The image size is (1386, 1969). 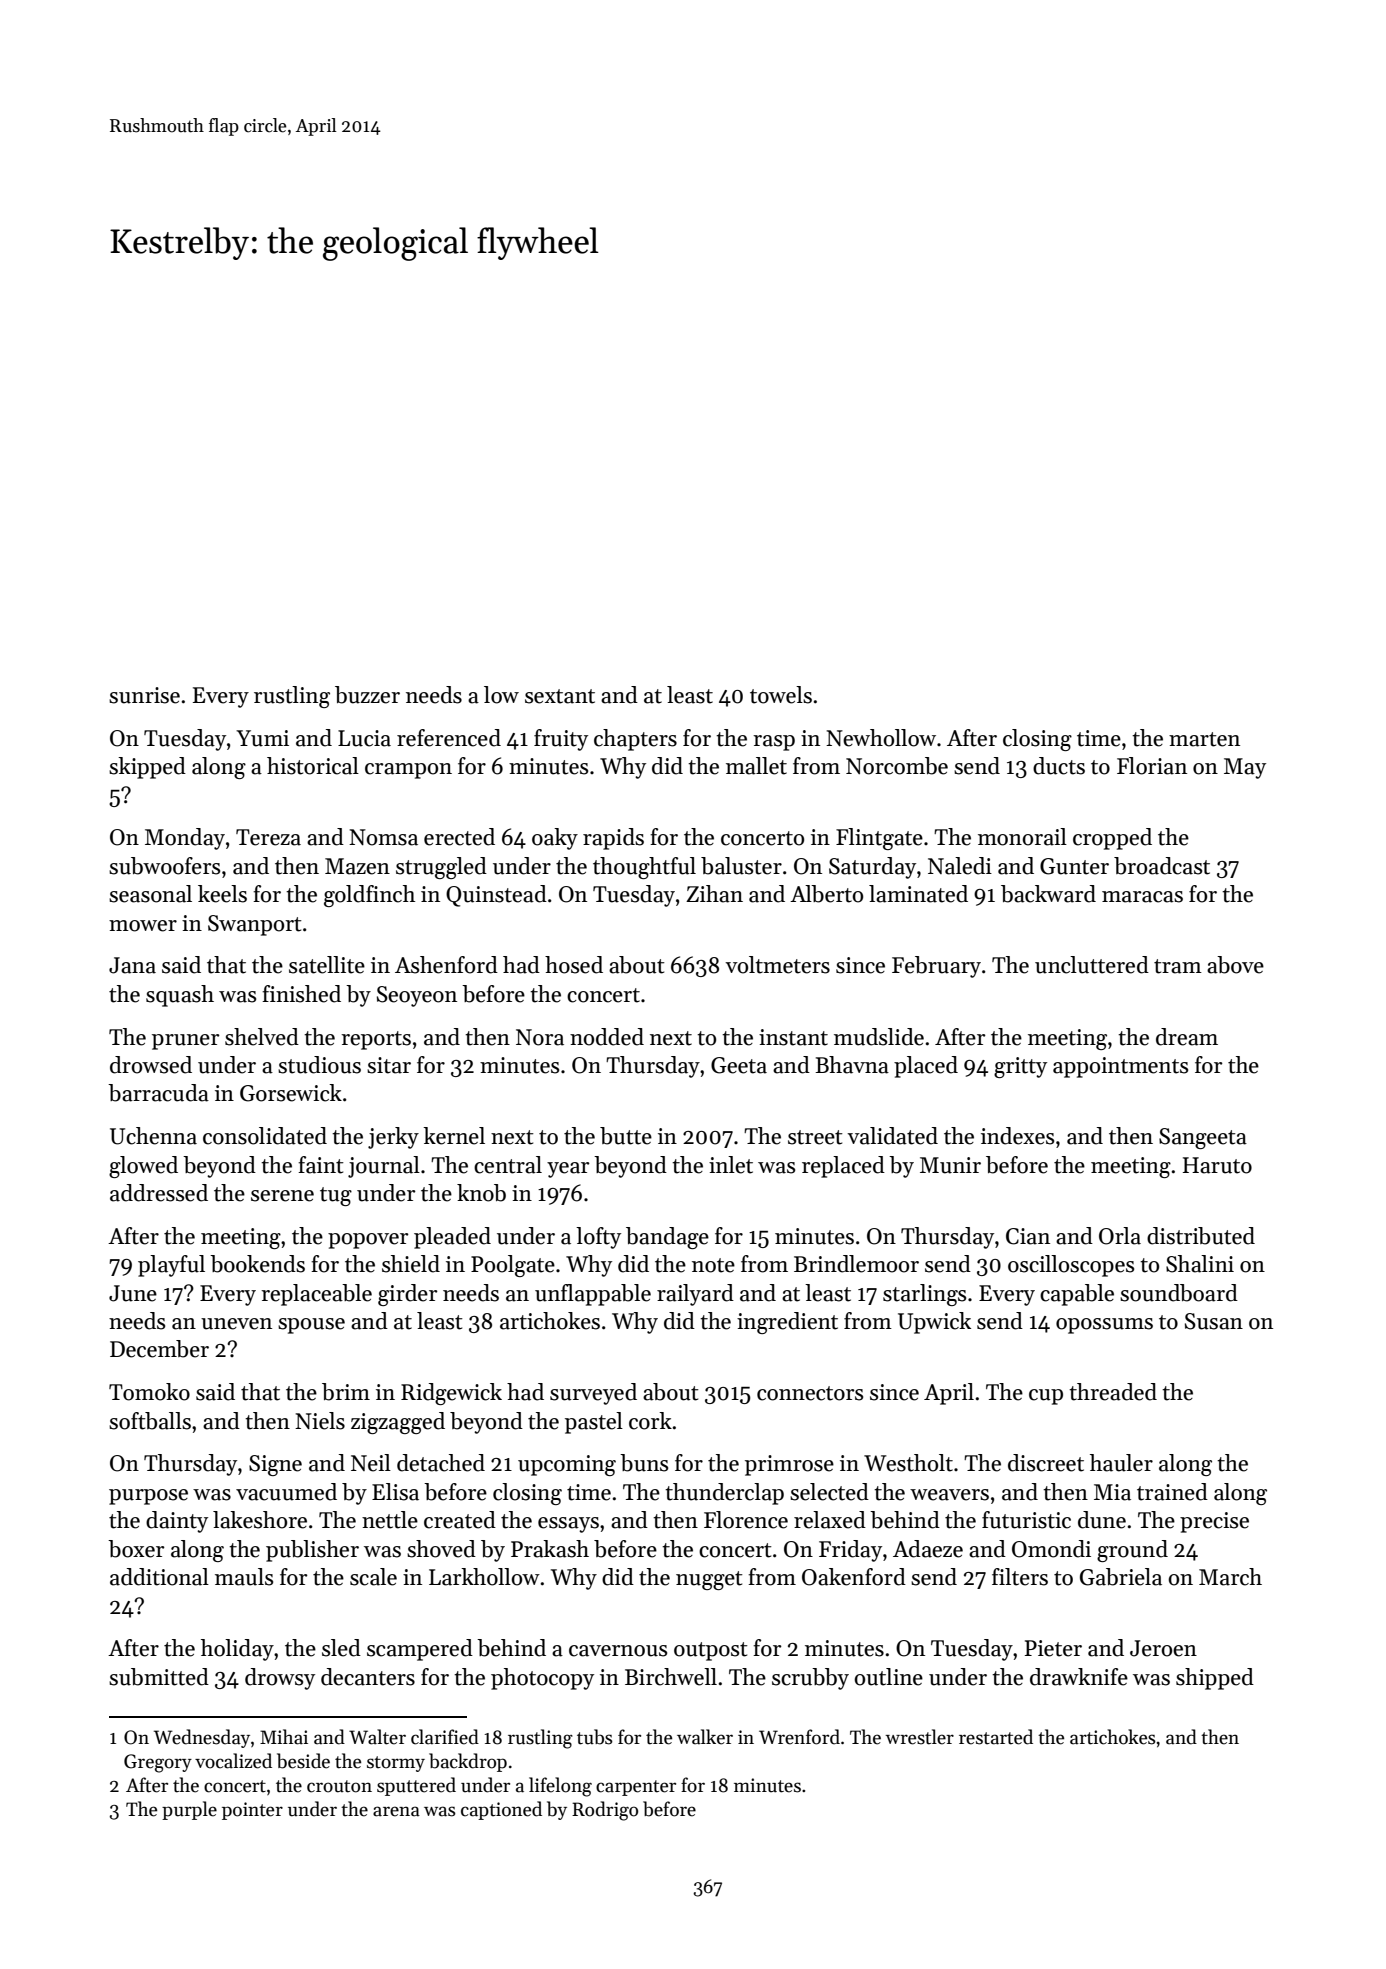 What do you see at coordinates (144, 695) in the page?
I see `sunrise` at bounding box center [144, 695].
